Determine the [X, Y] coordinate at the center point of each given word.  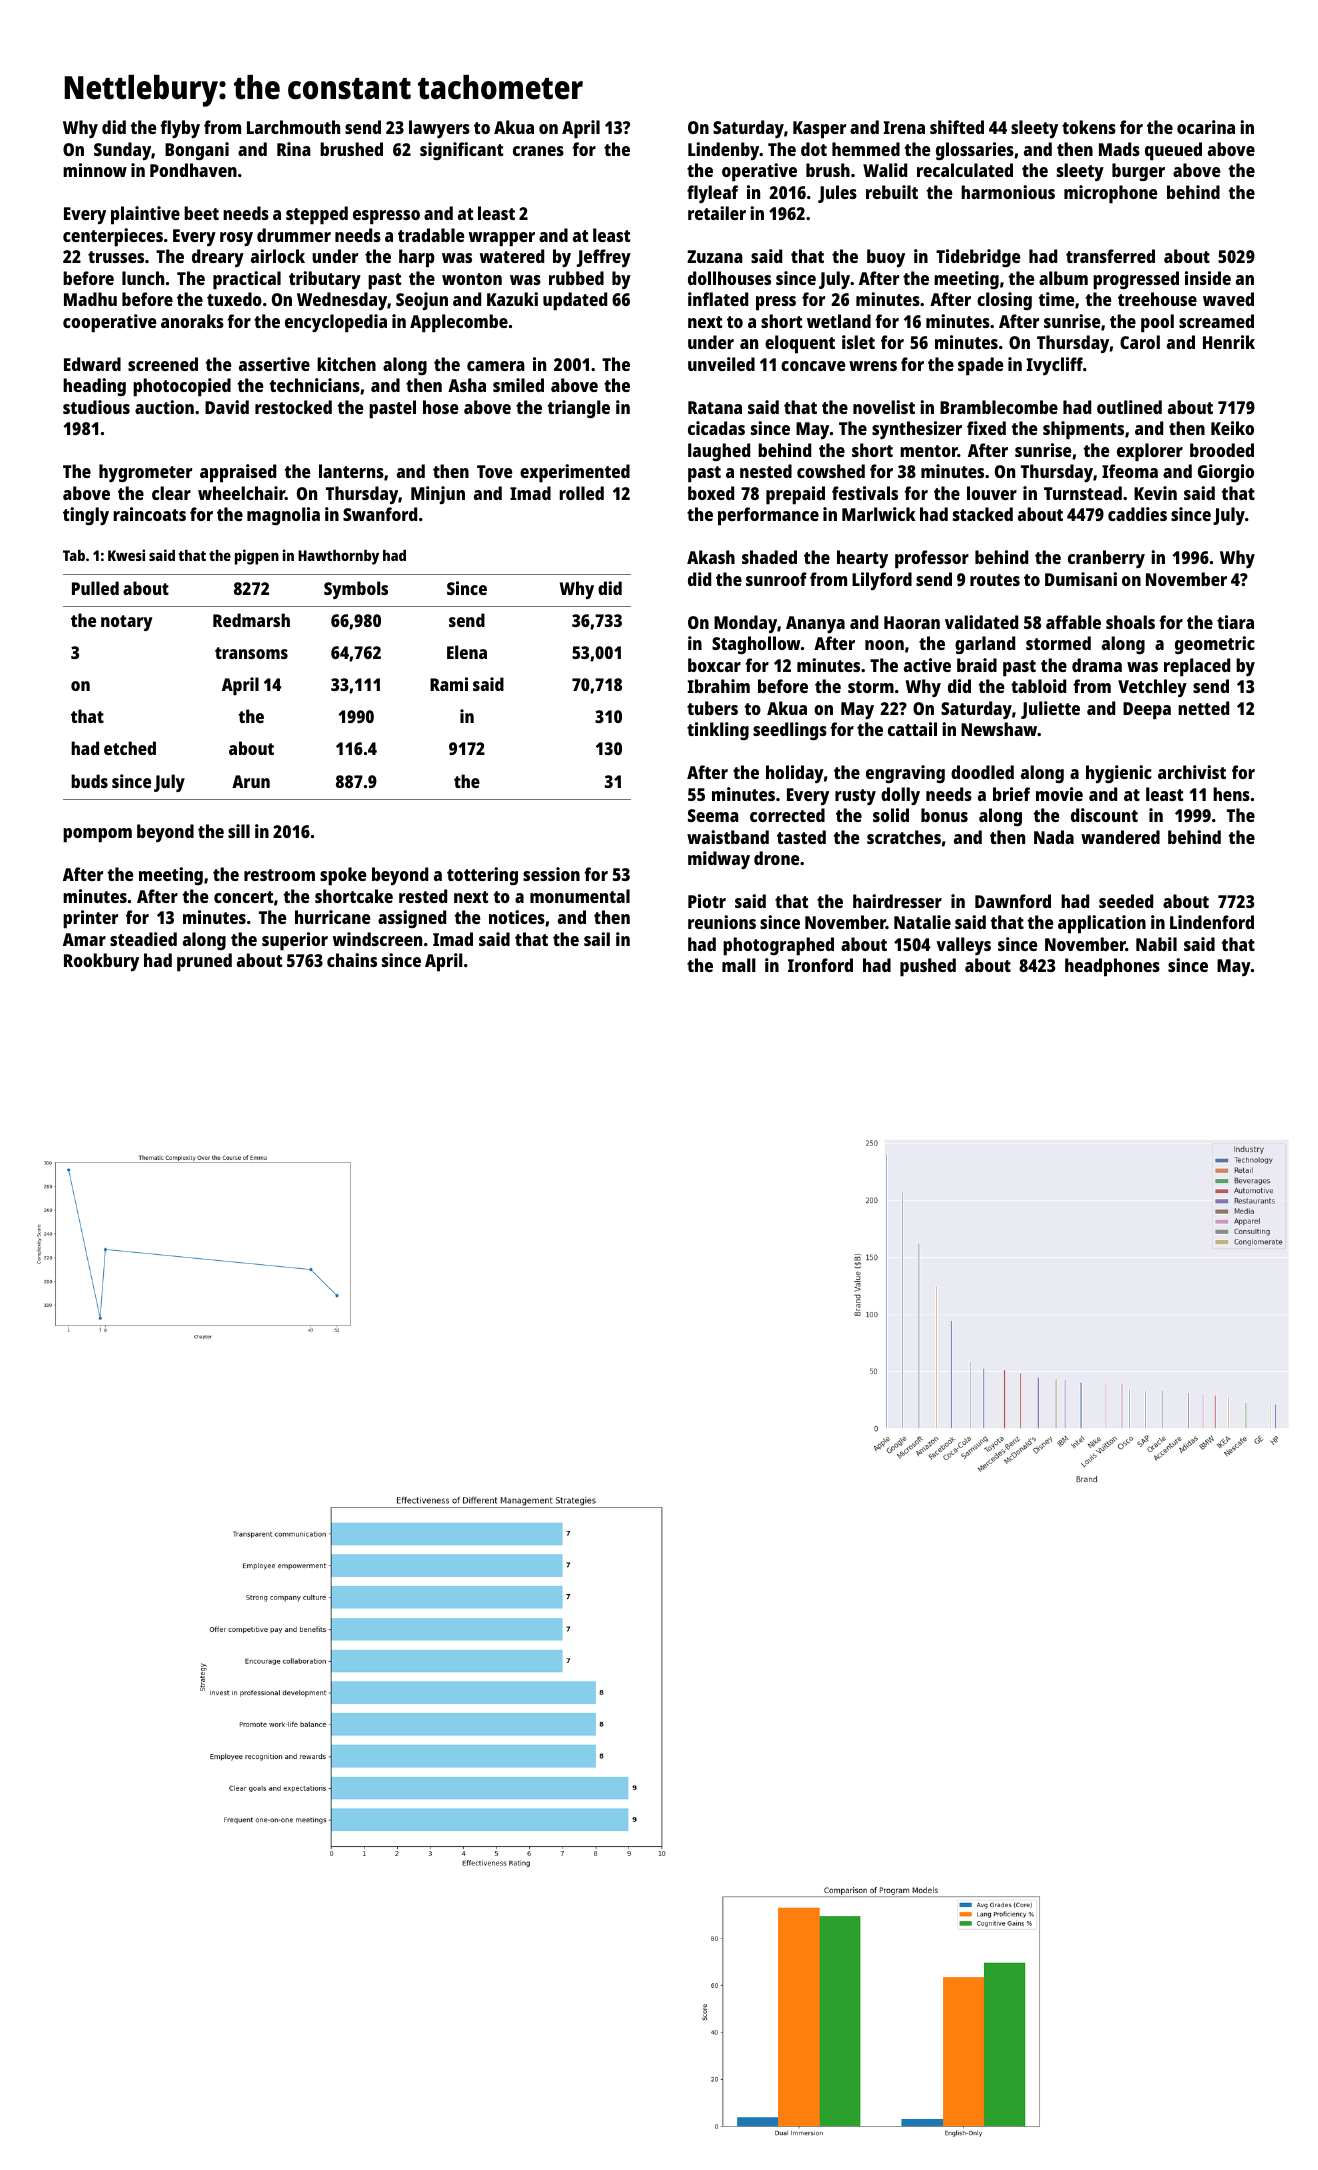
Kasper [819, 130]
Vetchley [1152, 688]
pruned [204, 962]
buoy [886, 258]
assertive [274, 364]
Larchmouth [293, 127]
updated [575, 301]
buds [89, 781]
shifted [957, 127]
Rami [449, 684]
